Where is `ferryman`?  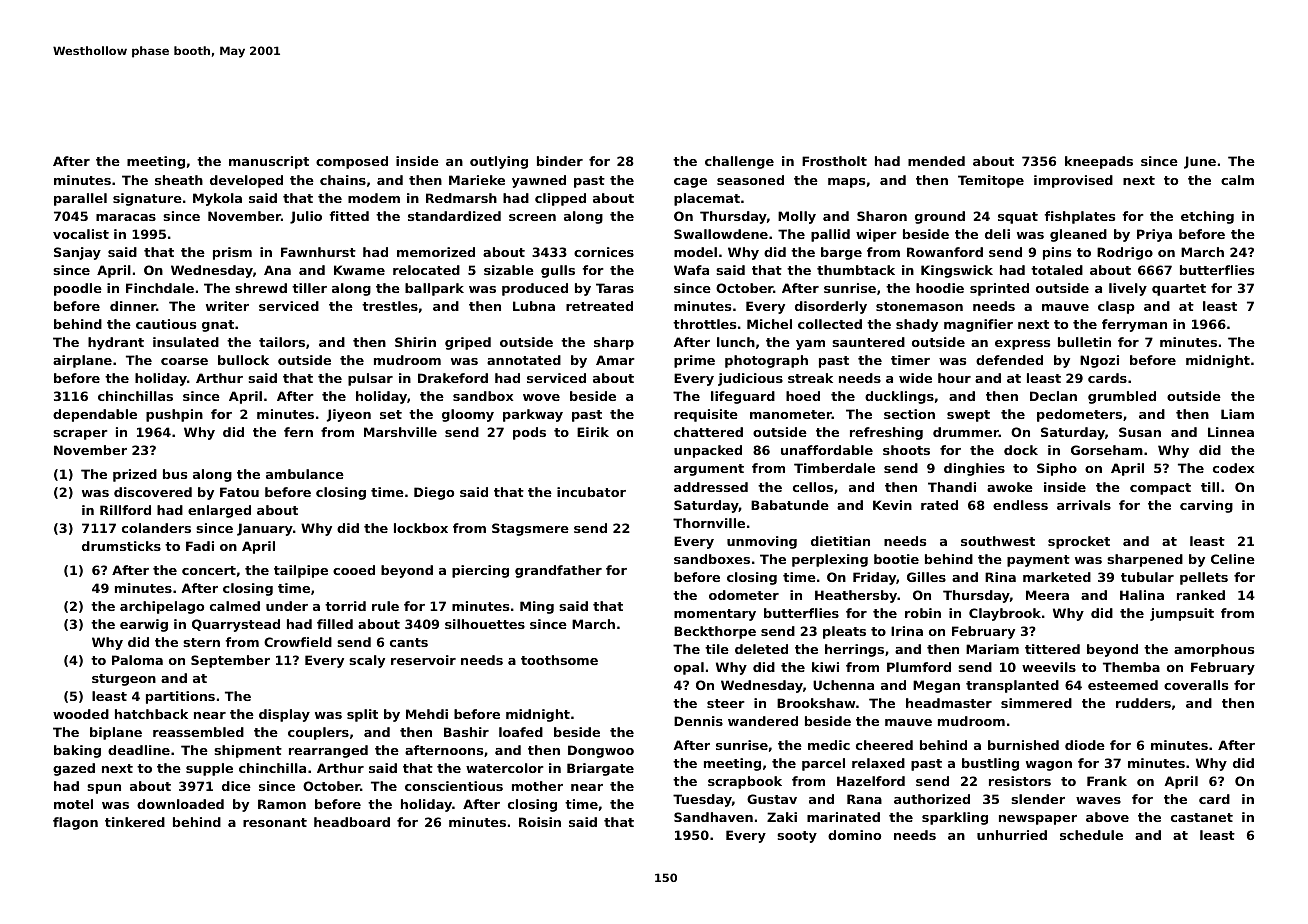
ferryman is located at coordinates (1134, 325).
